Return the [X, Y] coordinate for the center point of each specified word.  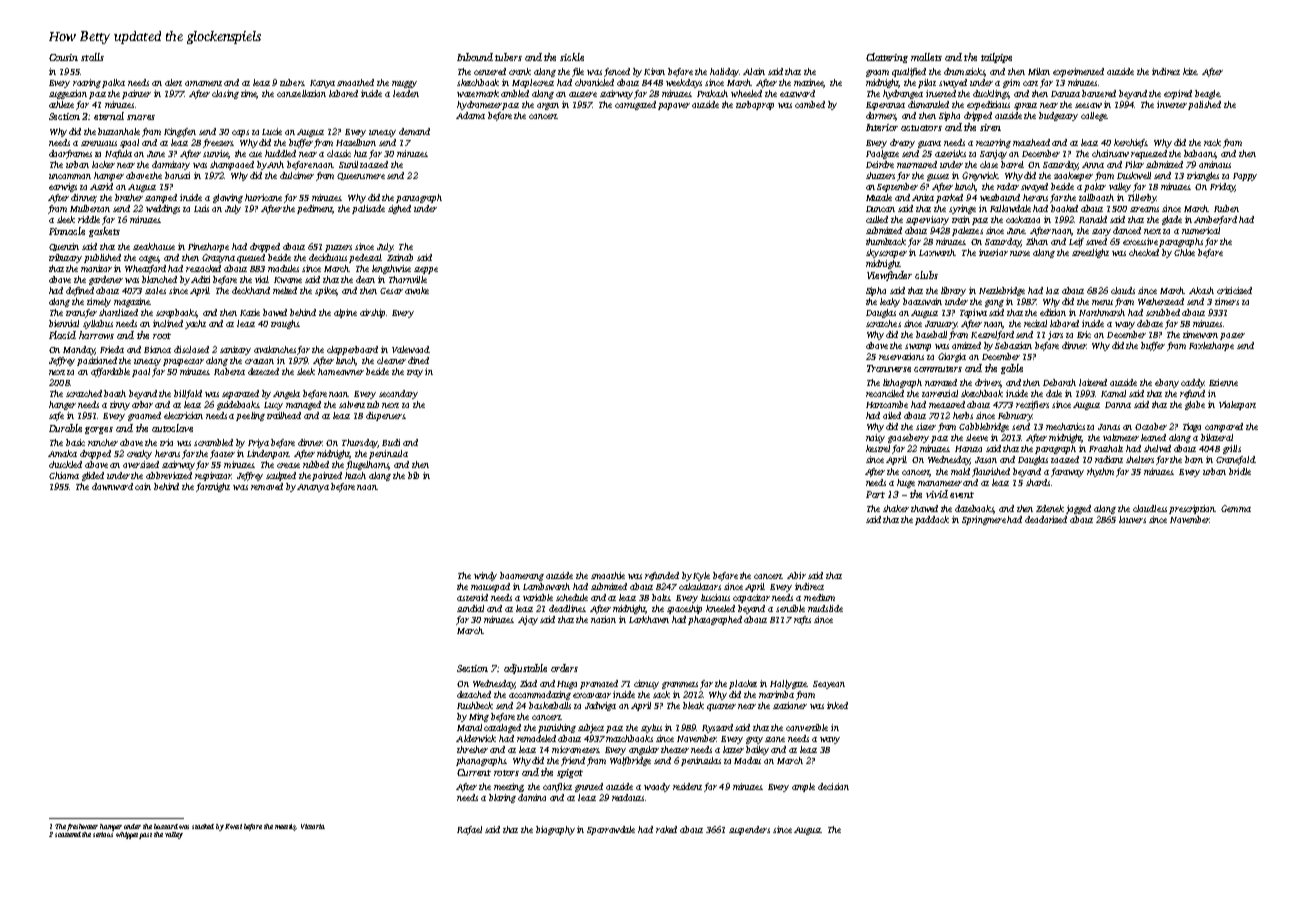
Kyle [701, 576]
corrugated [635, 105]
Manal [469, 727]
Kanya [322, 84]
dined [418, 360]
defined [80, 291]
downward [112, 486]
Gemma [1236, 508]
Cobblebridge [984, 427]
